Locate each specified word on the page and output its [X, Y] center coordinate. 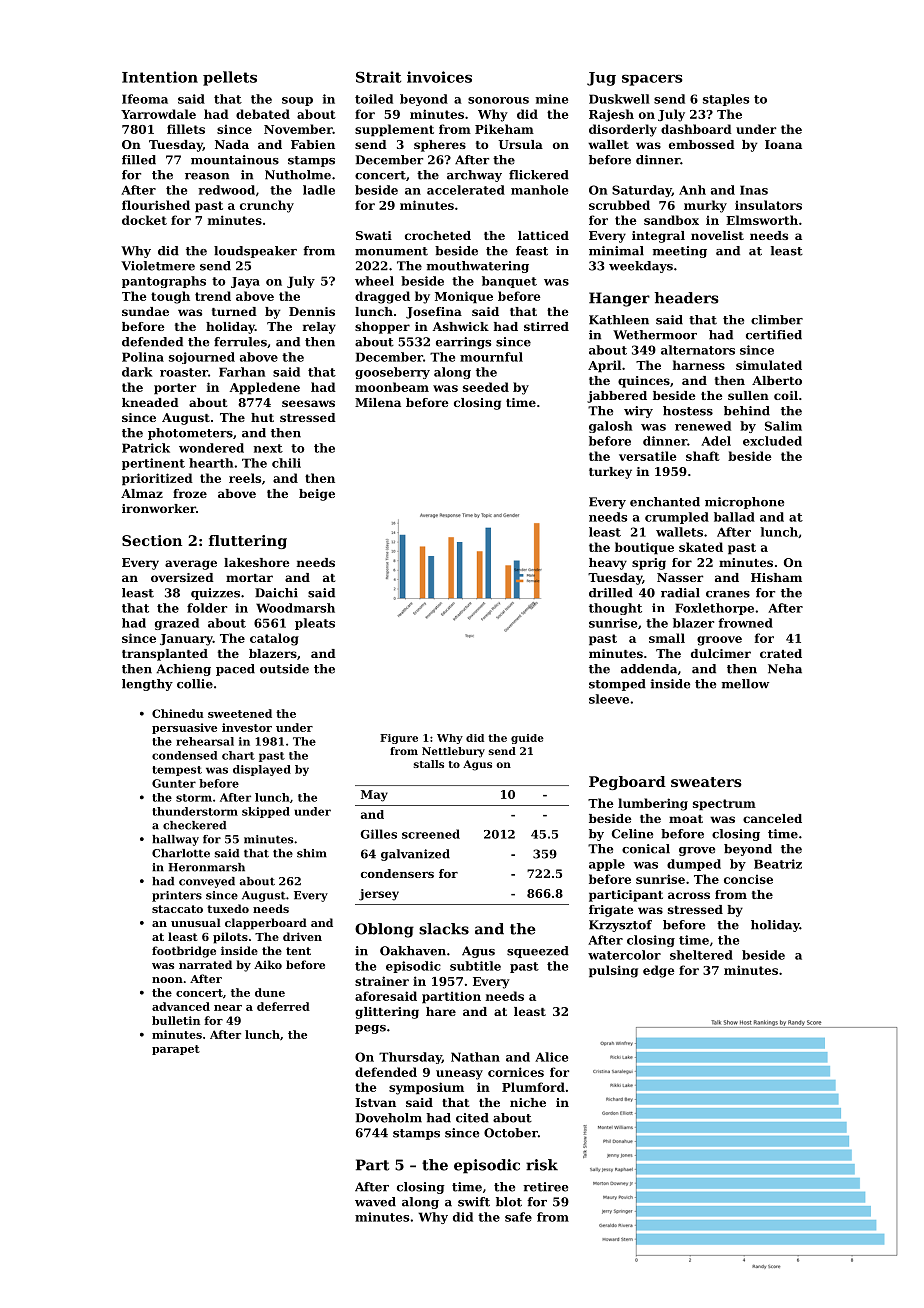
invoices [439, 77]
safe [518, 1217]
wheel [374, 281]
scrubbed [619, 205]
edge [659, 971]
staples [726, 100]
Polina [143, 357]
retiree [545, 1187]
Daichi [276, 593]
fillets [186, 129]
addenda [649, 669]
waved [375, 1202]
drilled [611, 593]
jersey [379, 895]
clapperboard [266, 924]
